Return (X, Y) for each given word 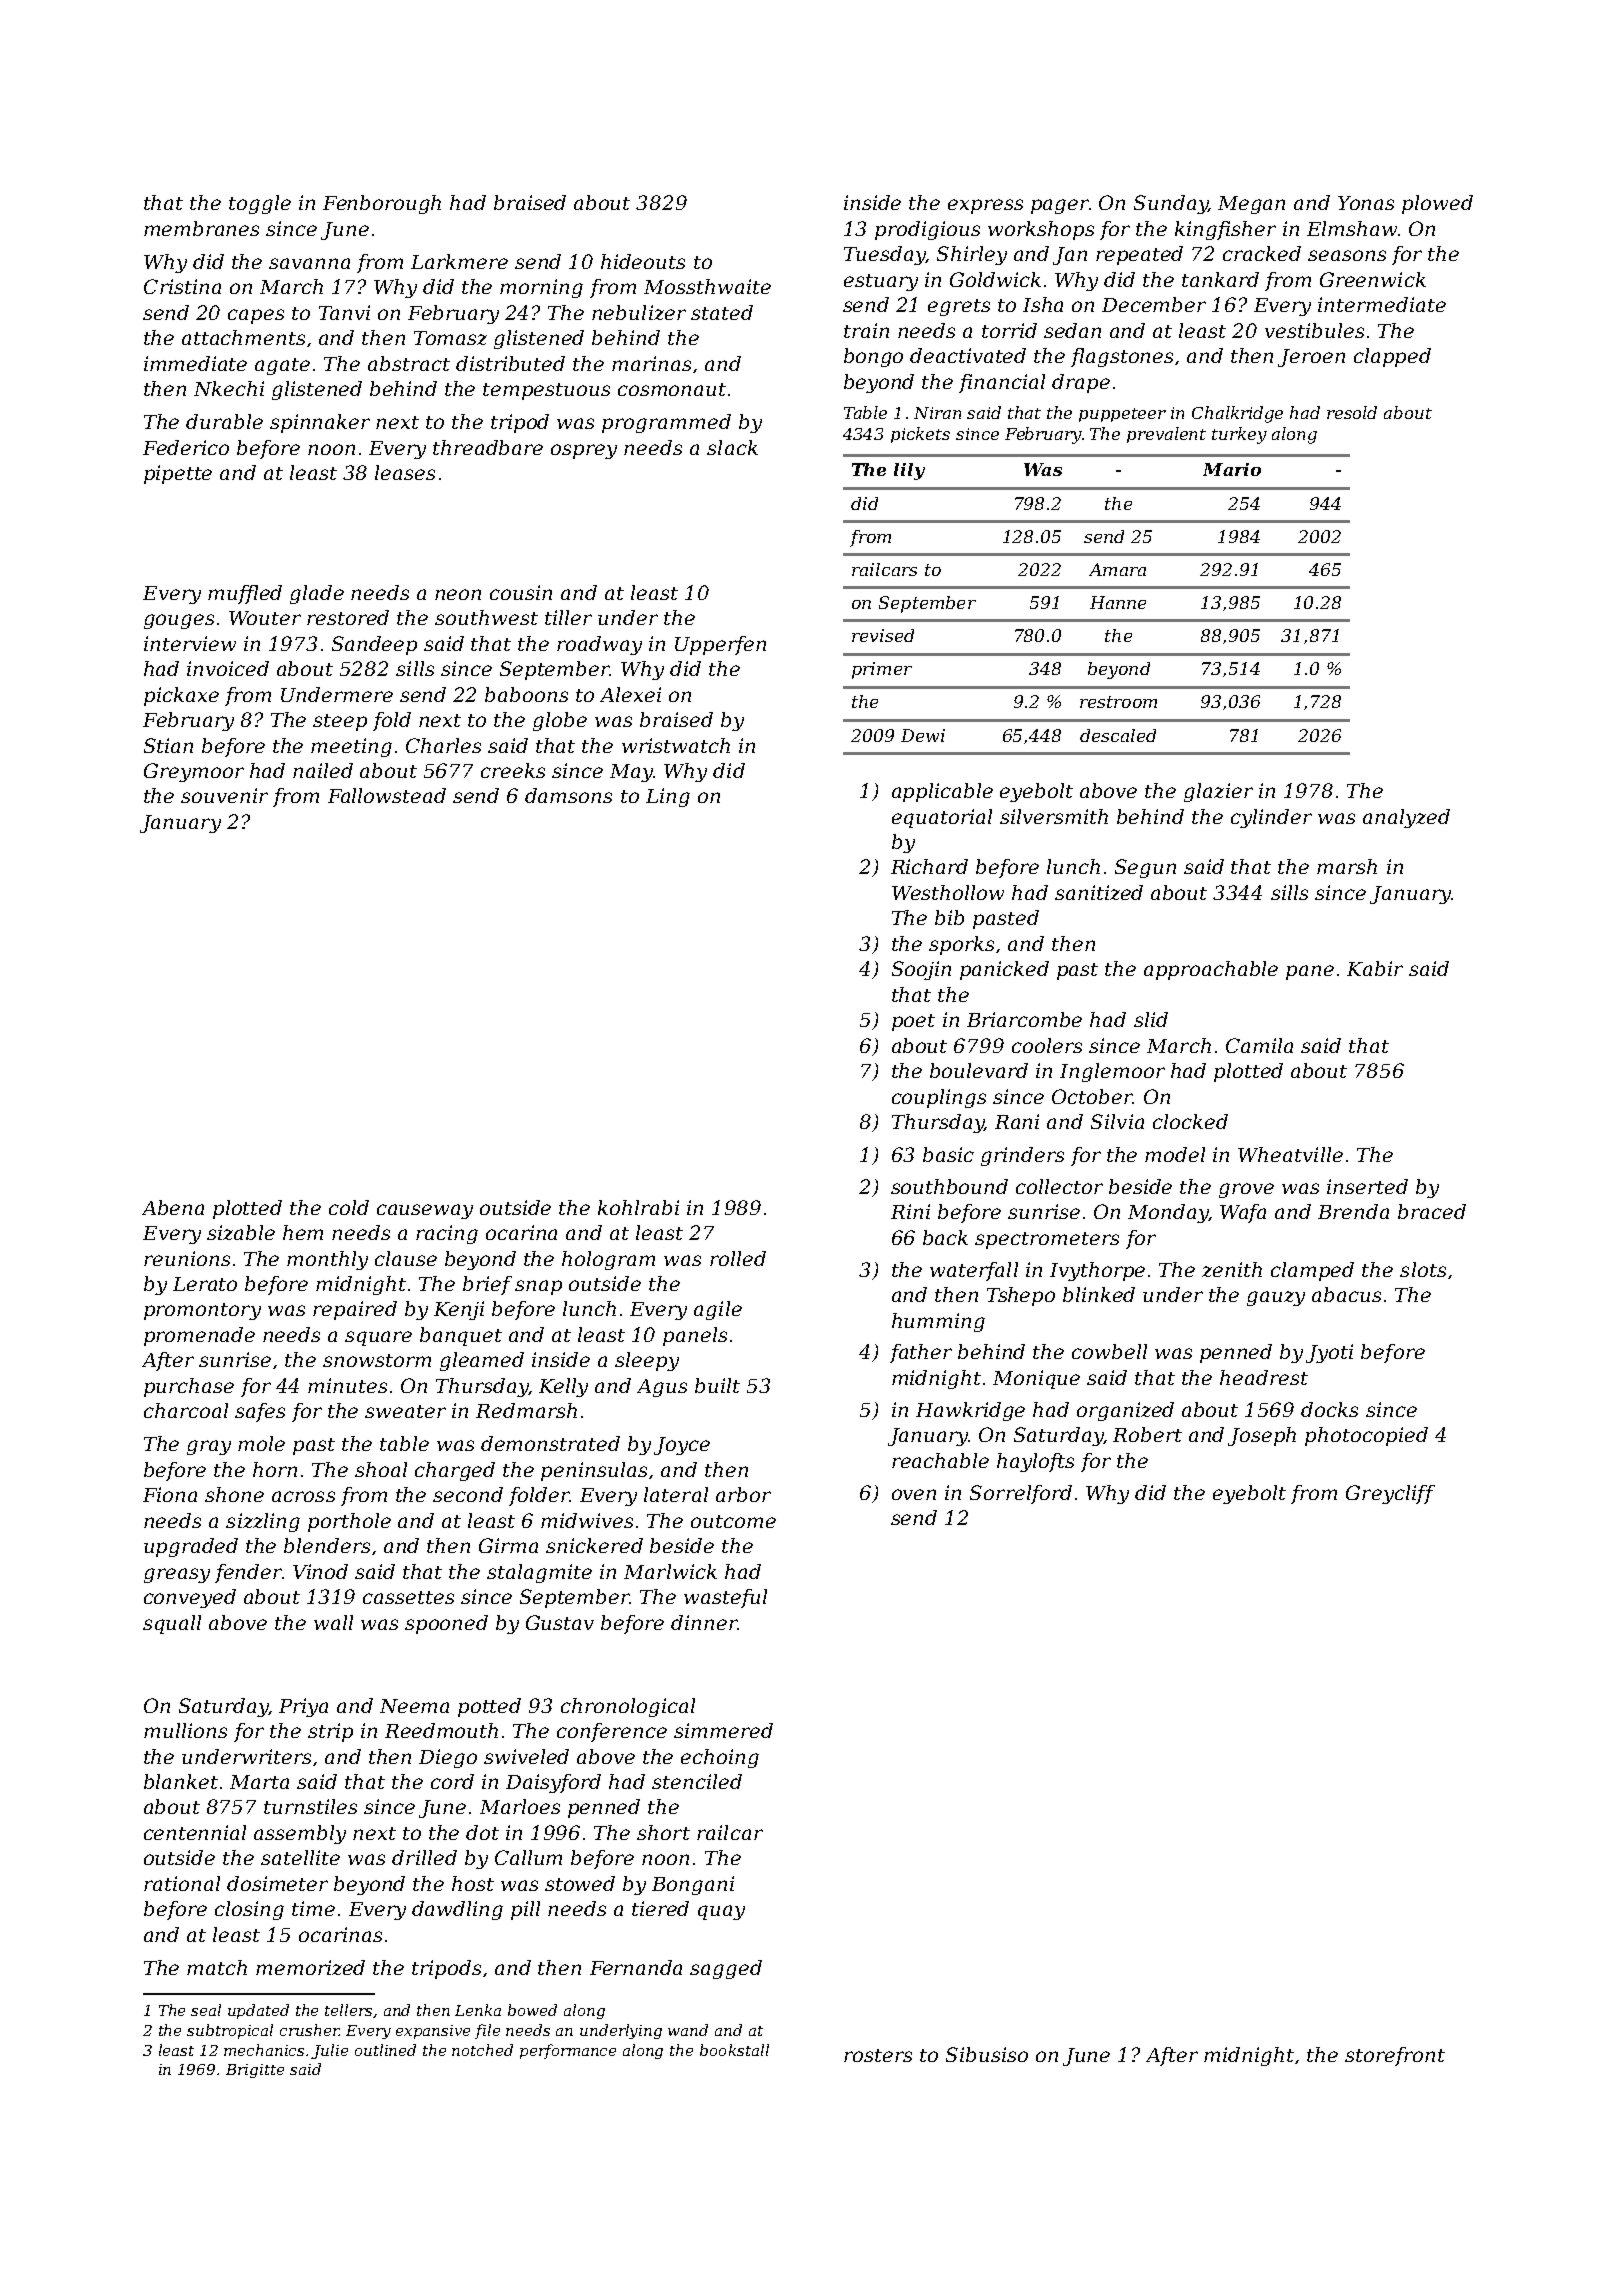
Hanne (1118, 602)
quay (721, 1912)
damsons (568, 795)
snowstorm (377, 1360)
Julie (329, 2051)
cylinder (1271, 818)
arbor (743, 1494)
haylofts (1035, 1462)
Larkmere (459, 261)
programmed (666, 423)
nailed (323, 770)
